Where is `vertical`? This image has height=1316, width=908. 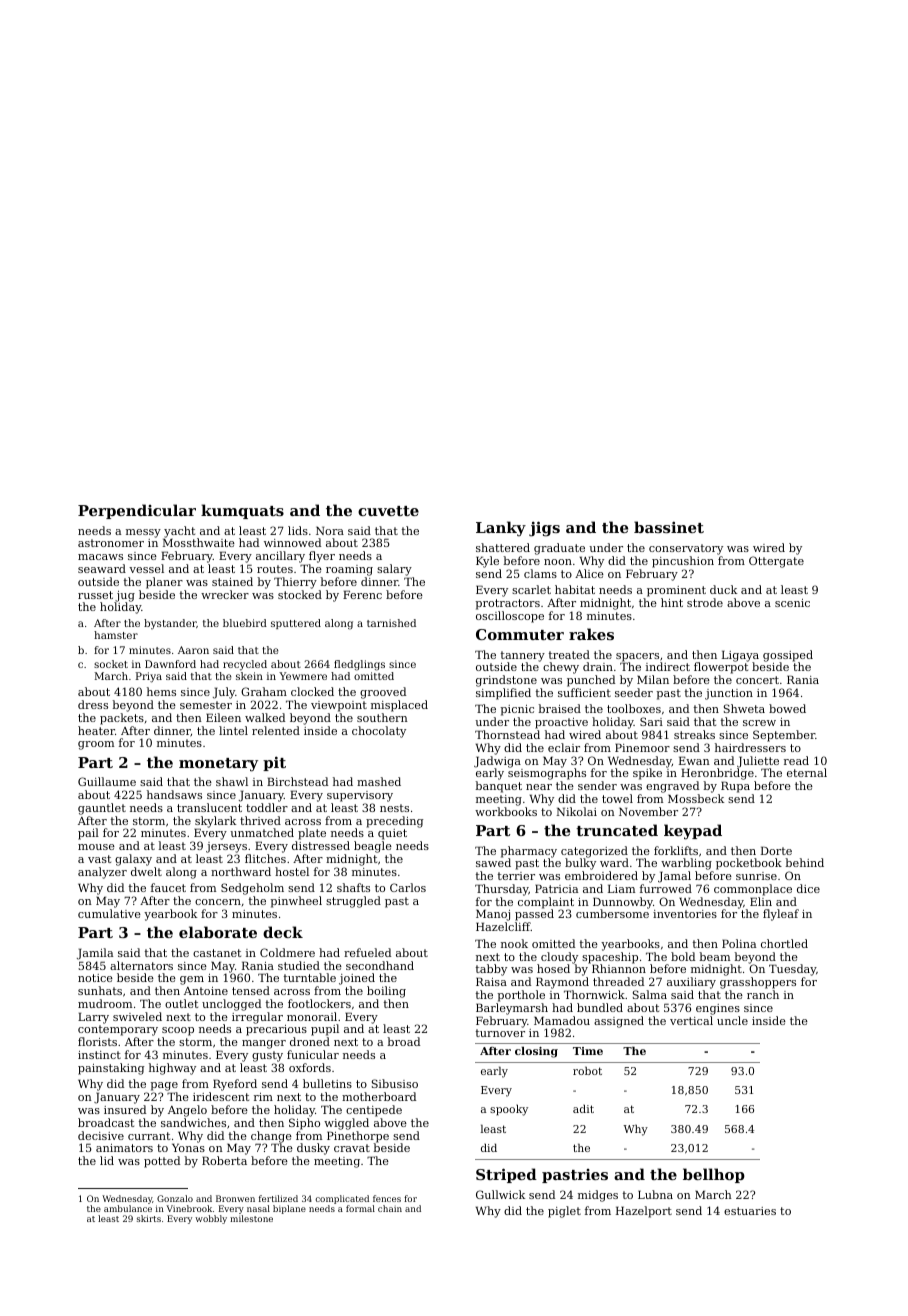 vertical is located at coordinates (691, 1020).
